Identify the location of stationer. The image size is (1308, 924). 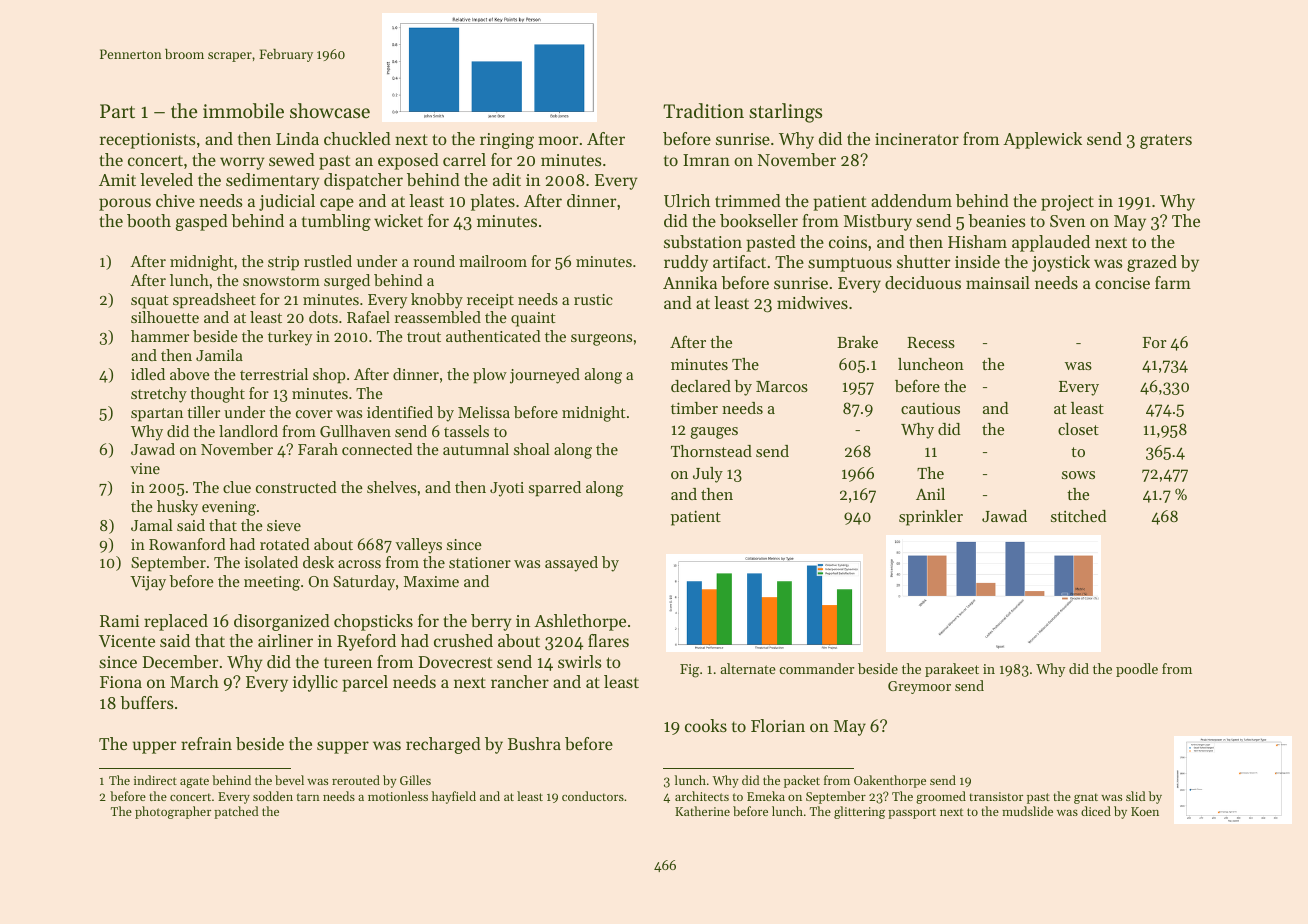
(480, 562).
